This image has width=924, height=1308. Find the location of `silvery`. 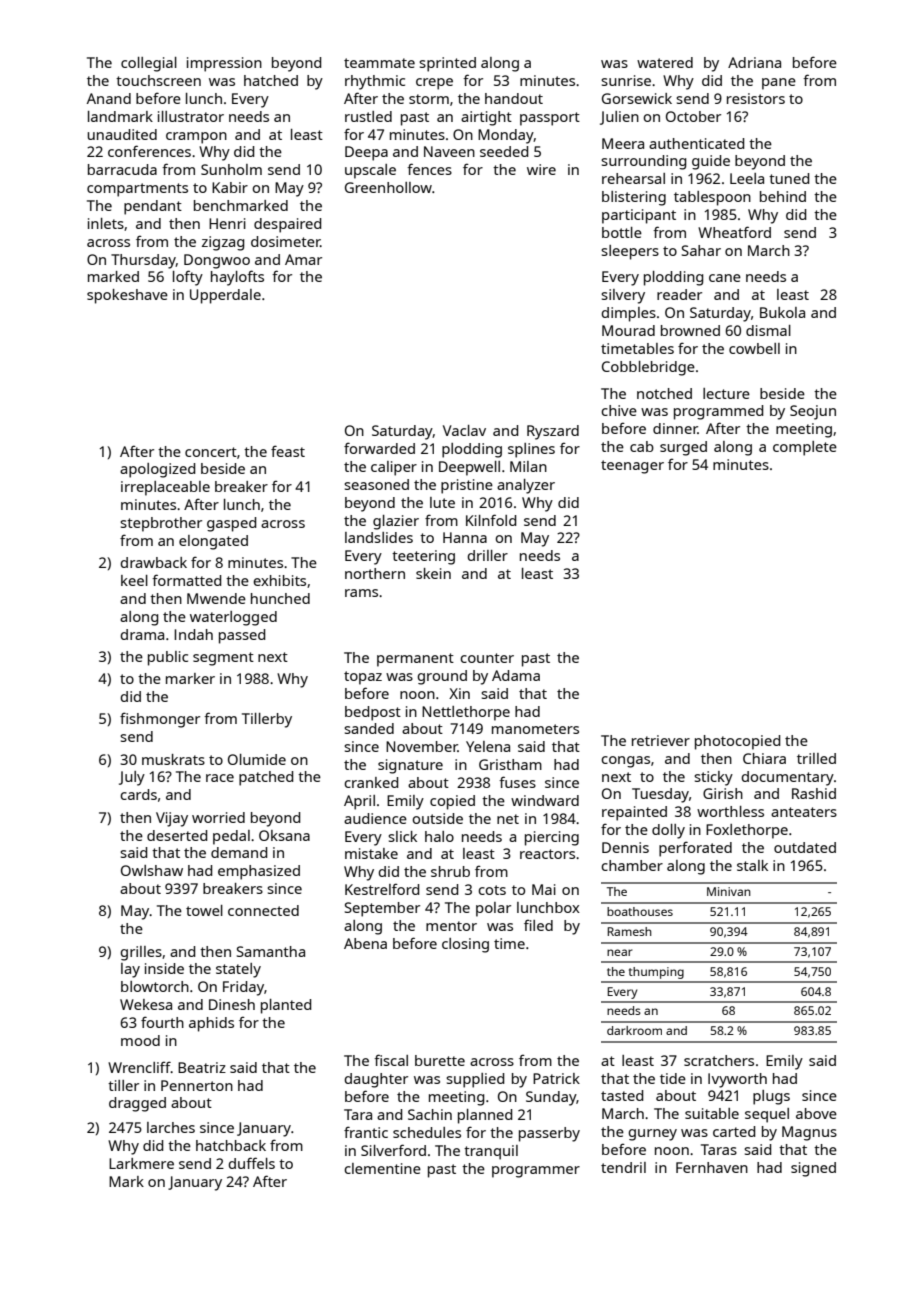

silvery is located at coordinates (623, 296).
